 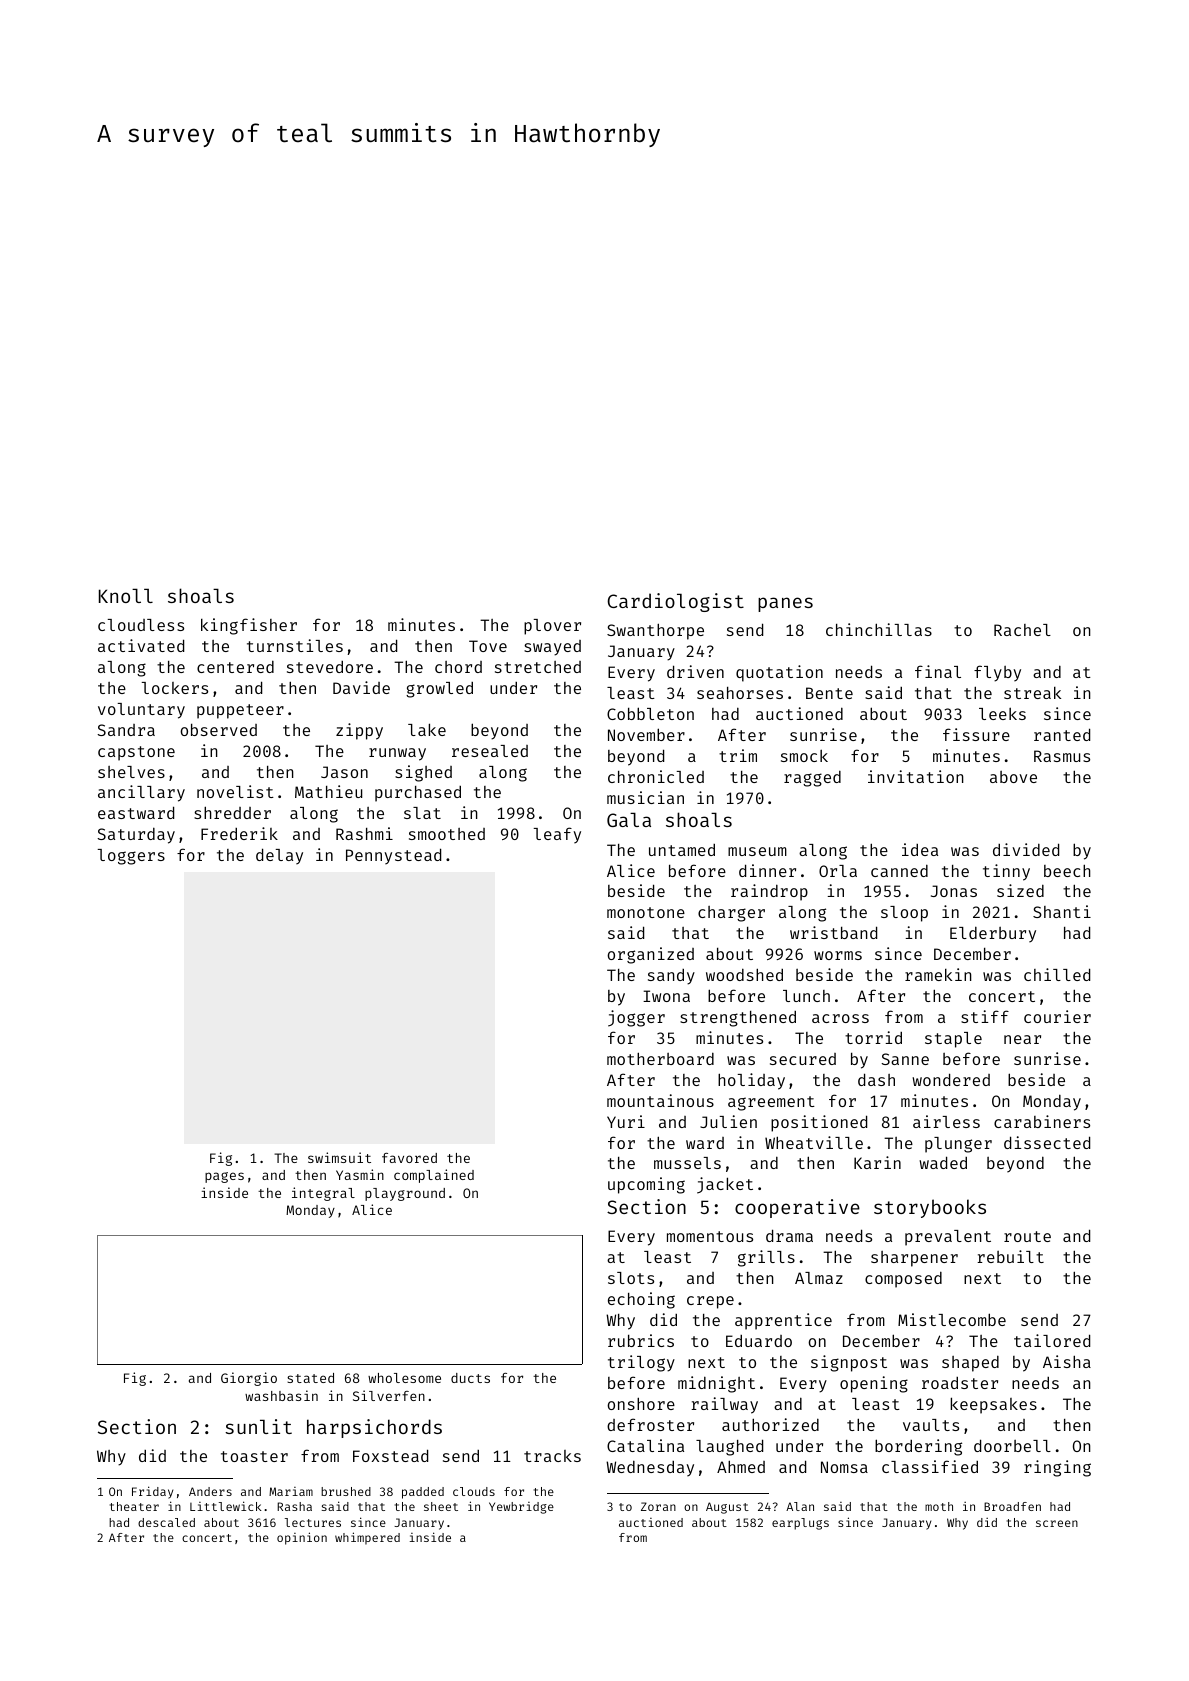 What do you see at coordinates (903, 1279) in the page?
I see `composed` at bounding box center [903, 1279].
